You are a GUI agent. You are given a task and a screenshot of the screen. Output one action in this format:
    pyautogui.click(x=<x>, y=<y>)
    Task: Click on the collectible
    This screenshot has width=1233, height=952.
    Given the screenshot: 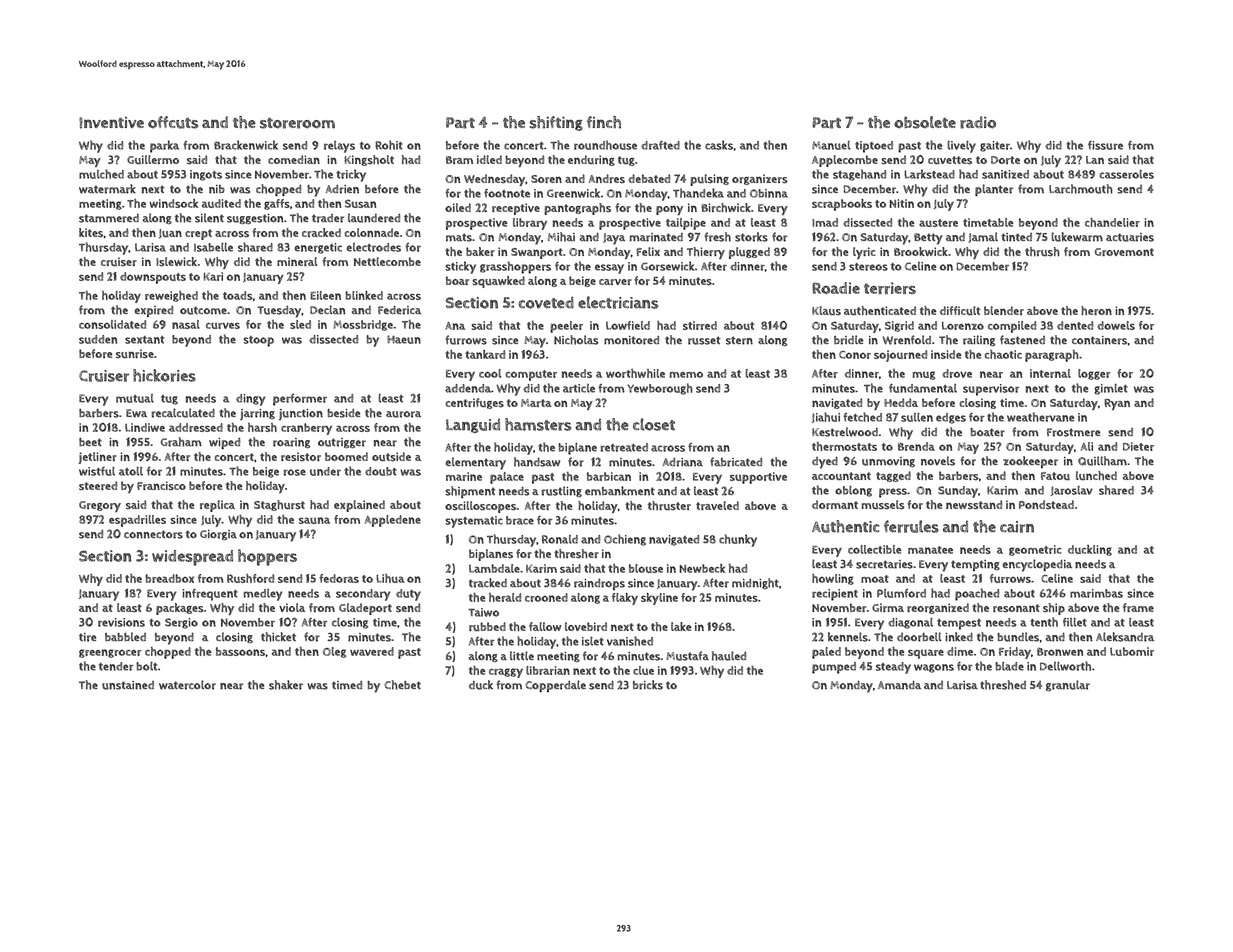 What is the action you would take?
    pyautogui.click(x=874, y=549)
